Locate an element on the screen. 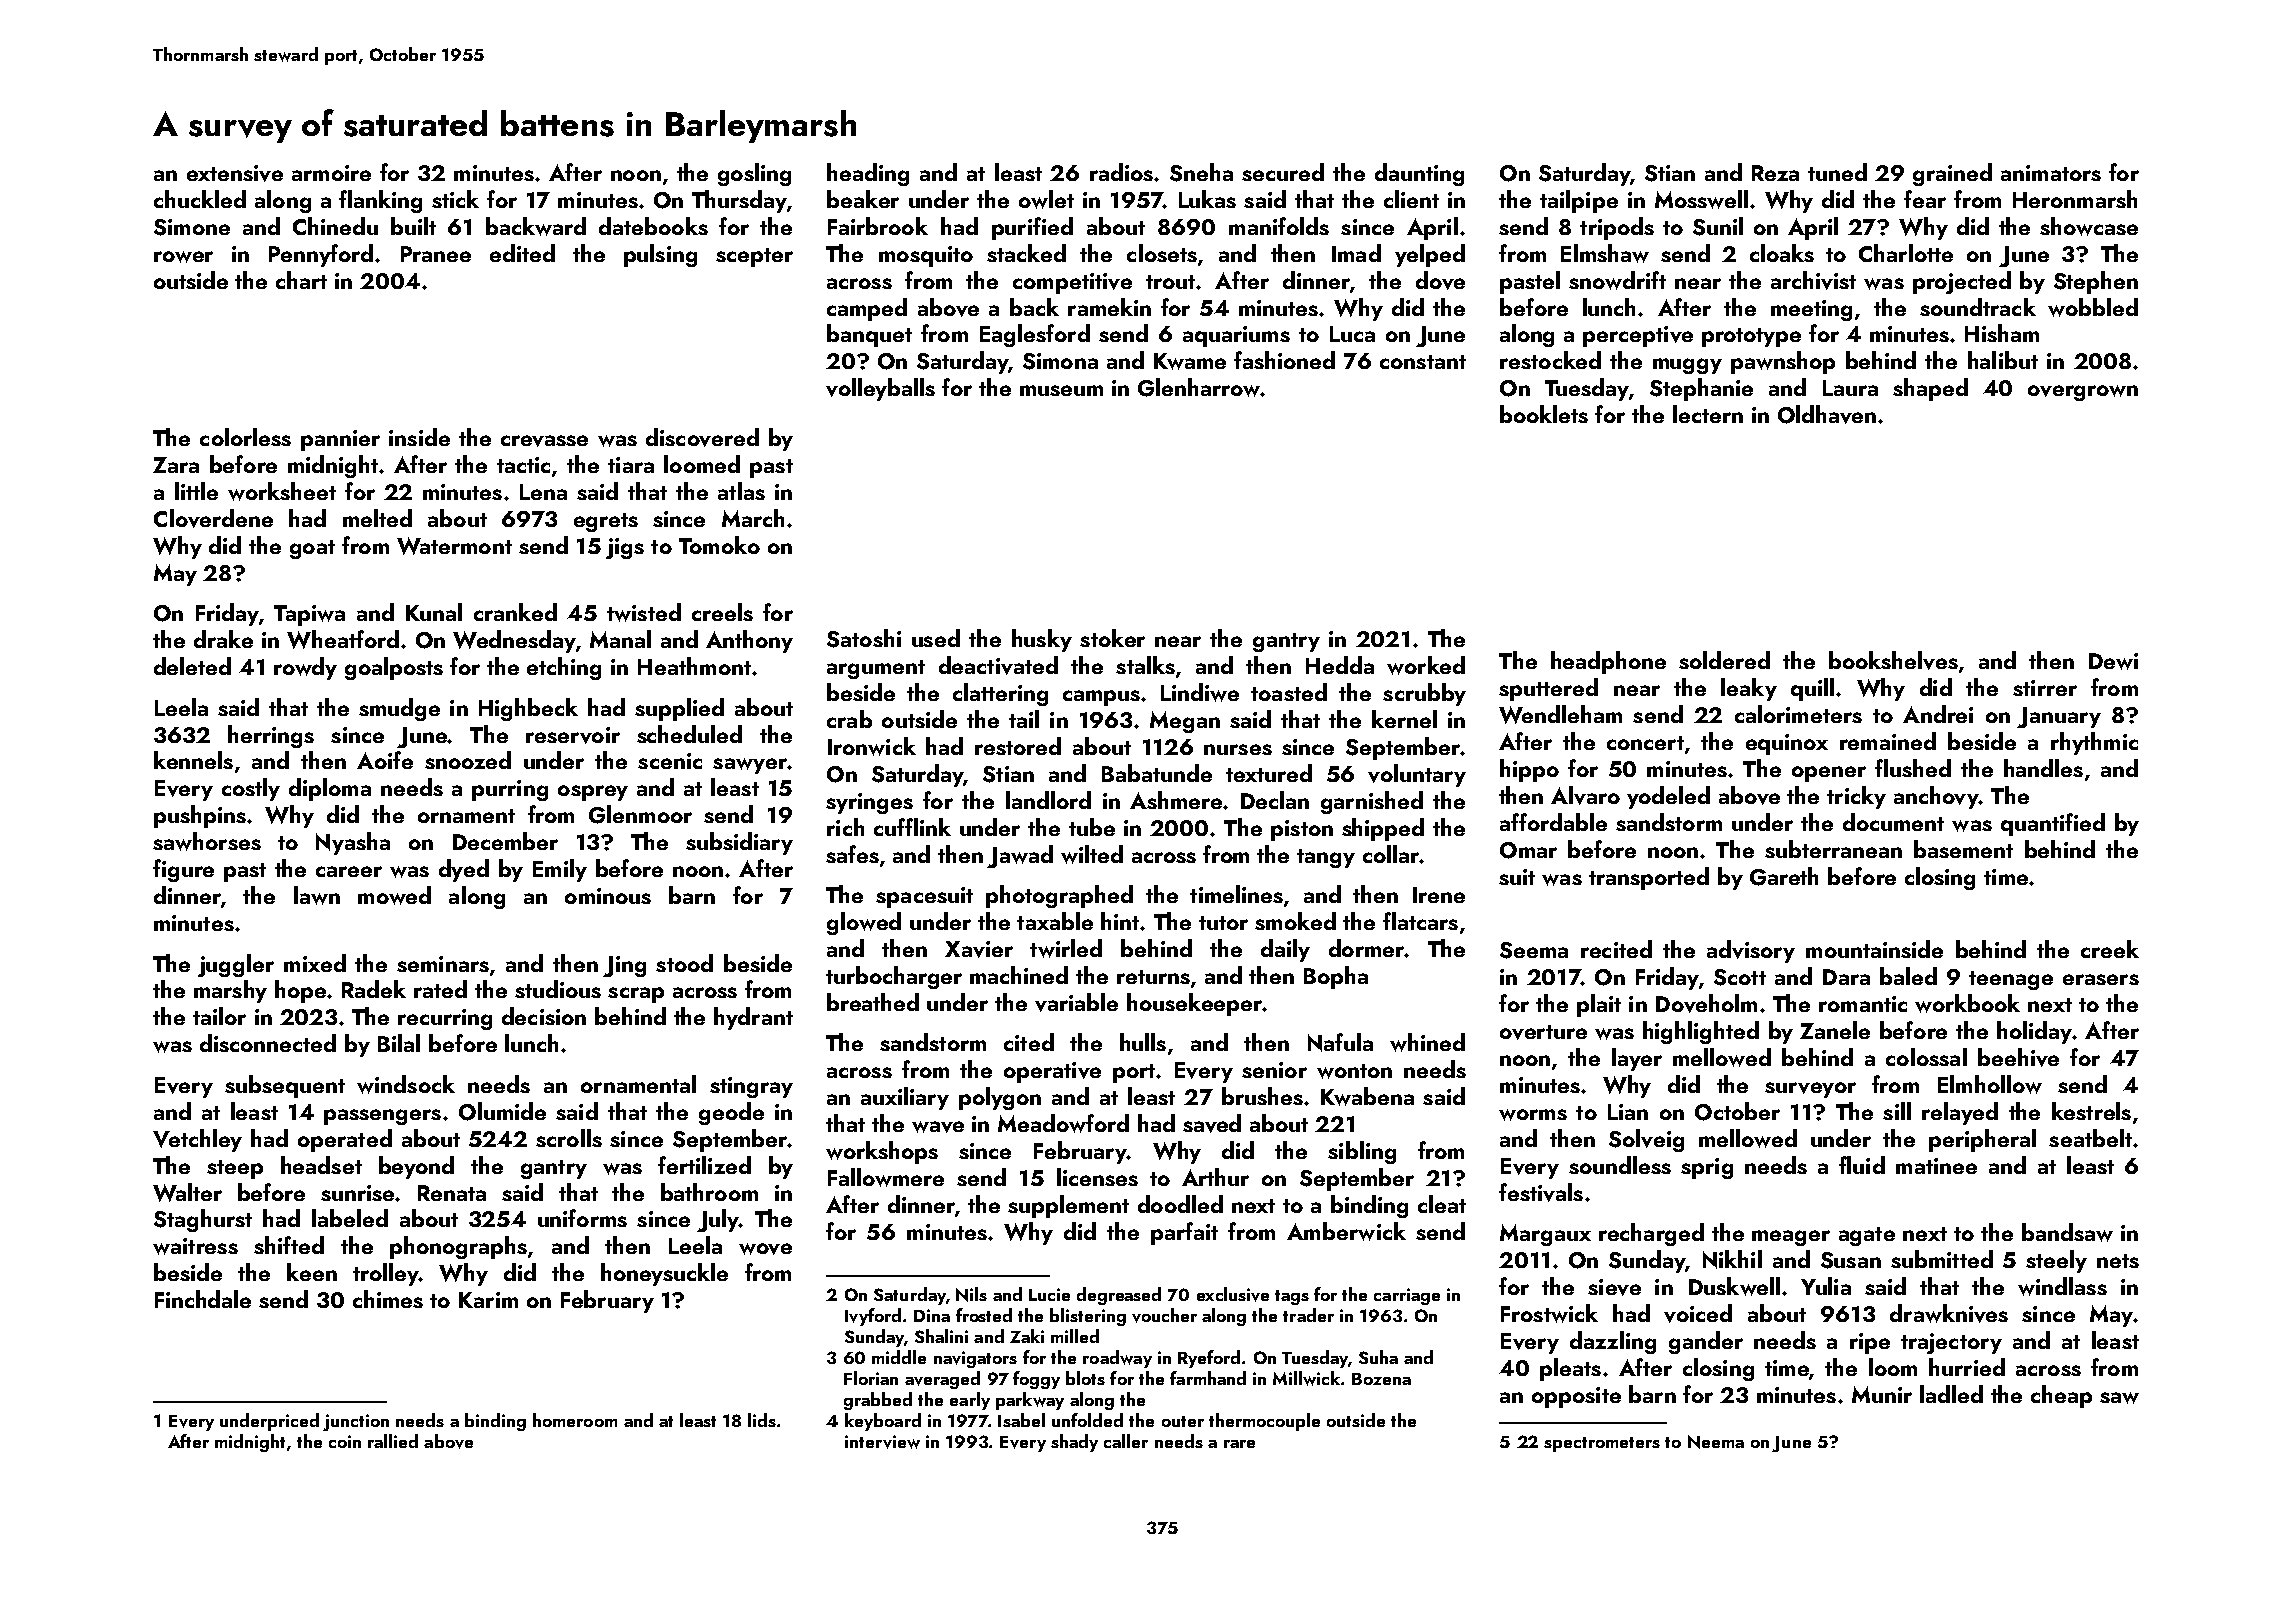  booklets is located at coordinates (1544, 414).
